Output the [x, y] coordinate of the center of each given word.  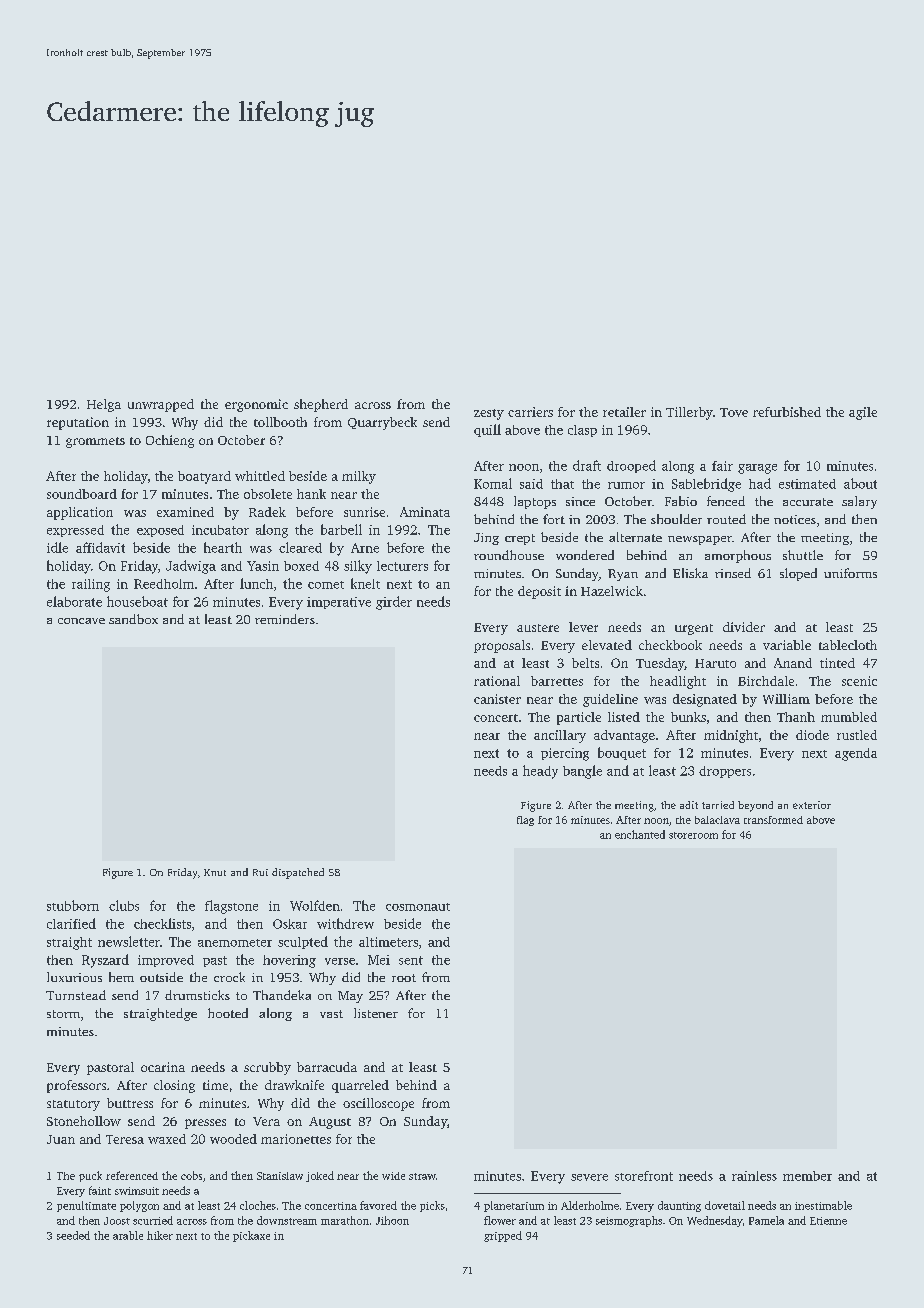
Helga [104, 405]
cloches [258, 1205]
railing [91, 585]
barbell [341, 529]
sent [411, 960]
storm [63, 1014]
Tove [734, 412]
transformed [773, 820]
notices [795, 519]
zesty [489, 414]
